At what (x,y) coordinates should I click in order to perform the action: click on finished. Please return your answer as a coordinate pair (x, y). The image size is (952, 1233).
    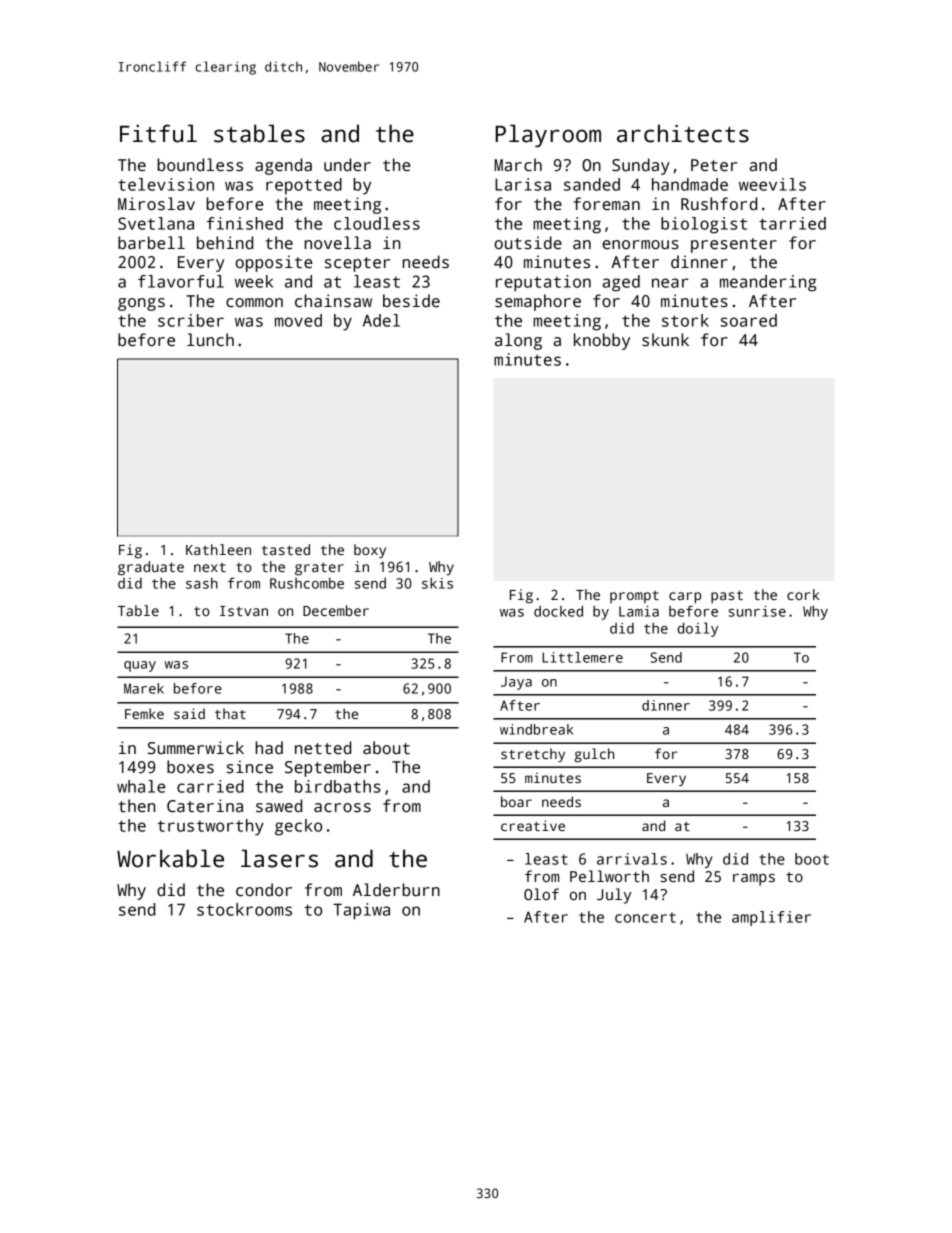
    Looking at the image, I should click on (244, 223).
